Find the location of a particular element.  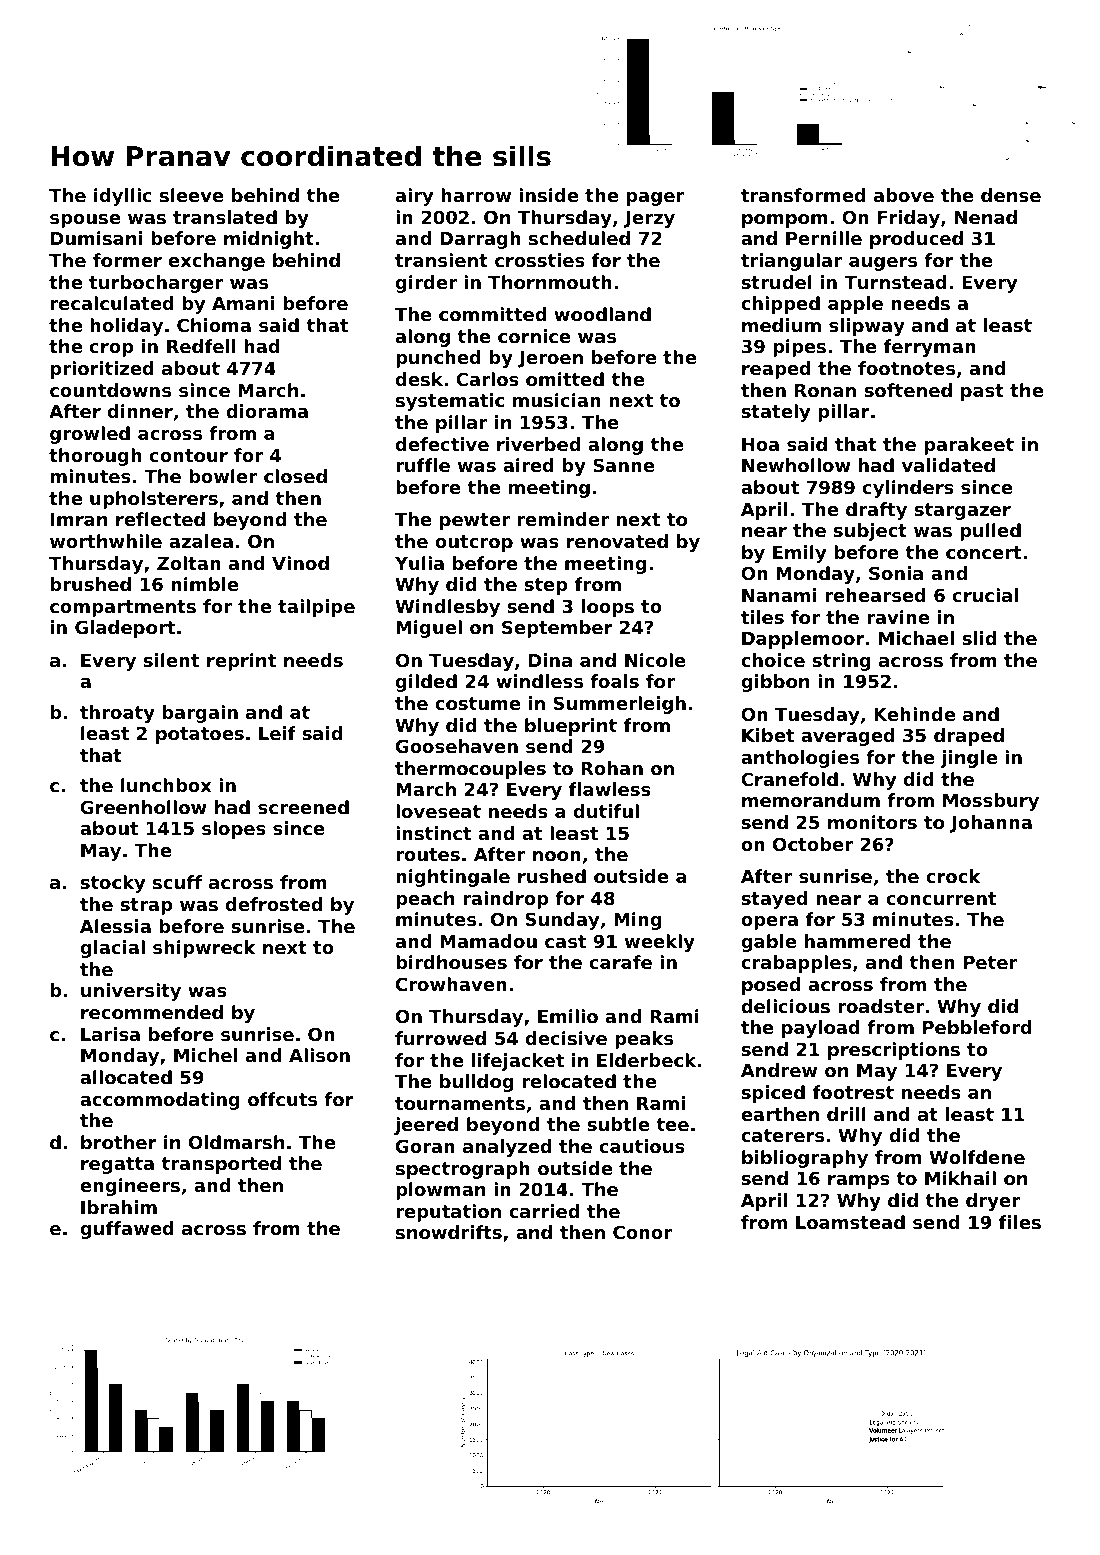

above is located at coordinates (904, 195).
